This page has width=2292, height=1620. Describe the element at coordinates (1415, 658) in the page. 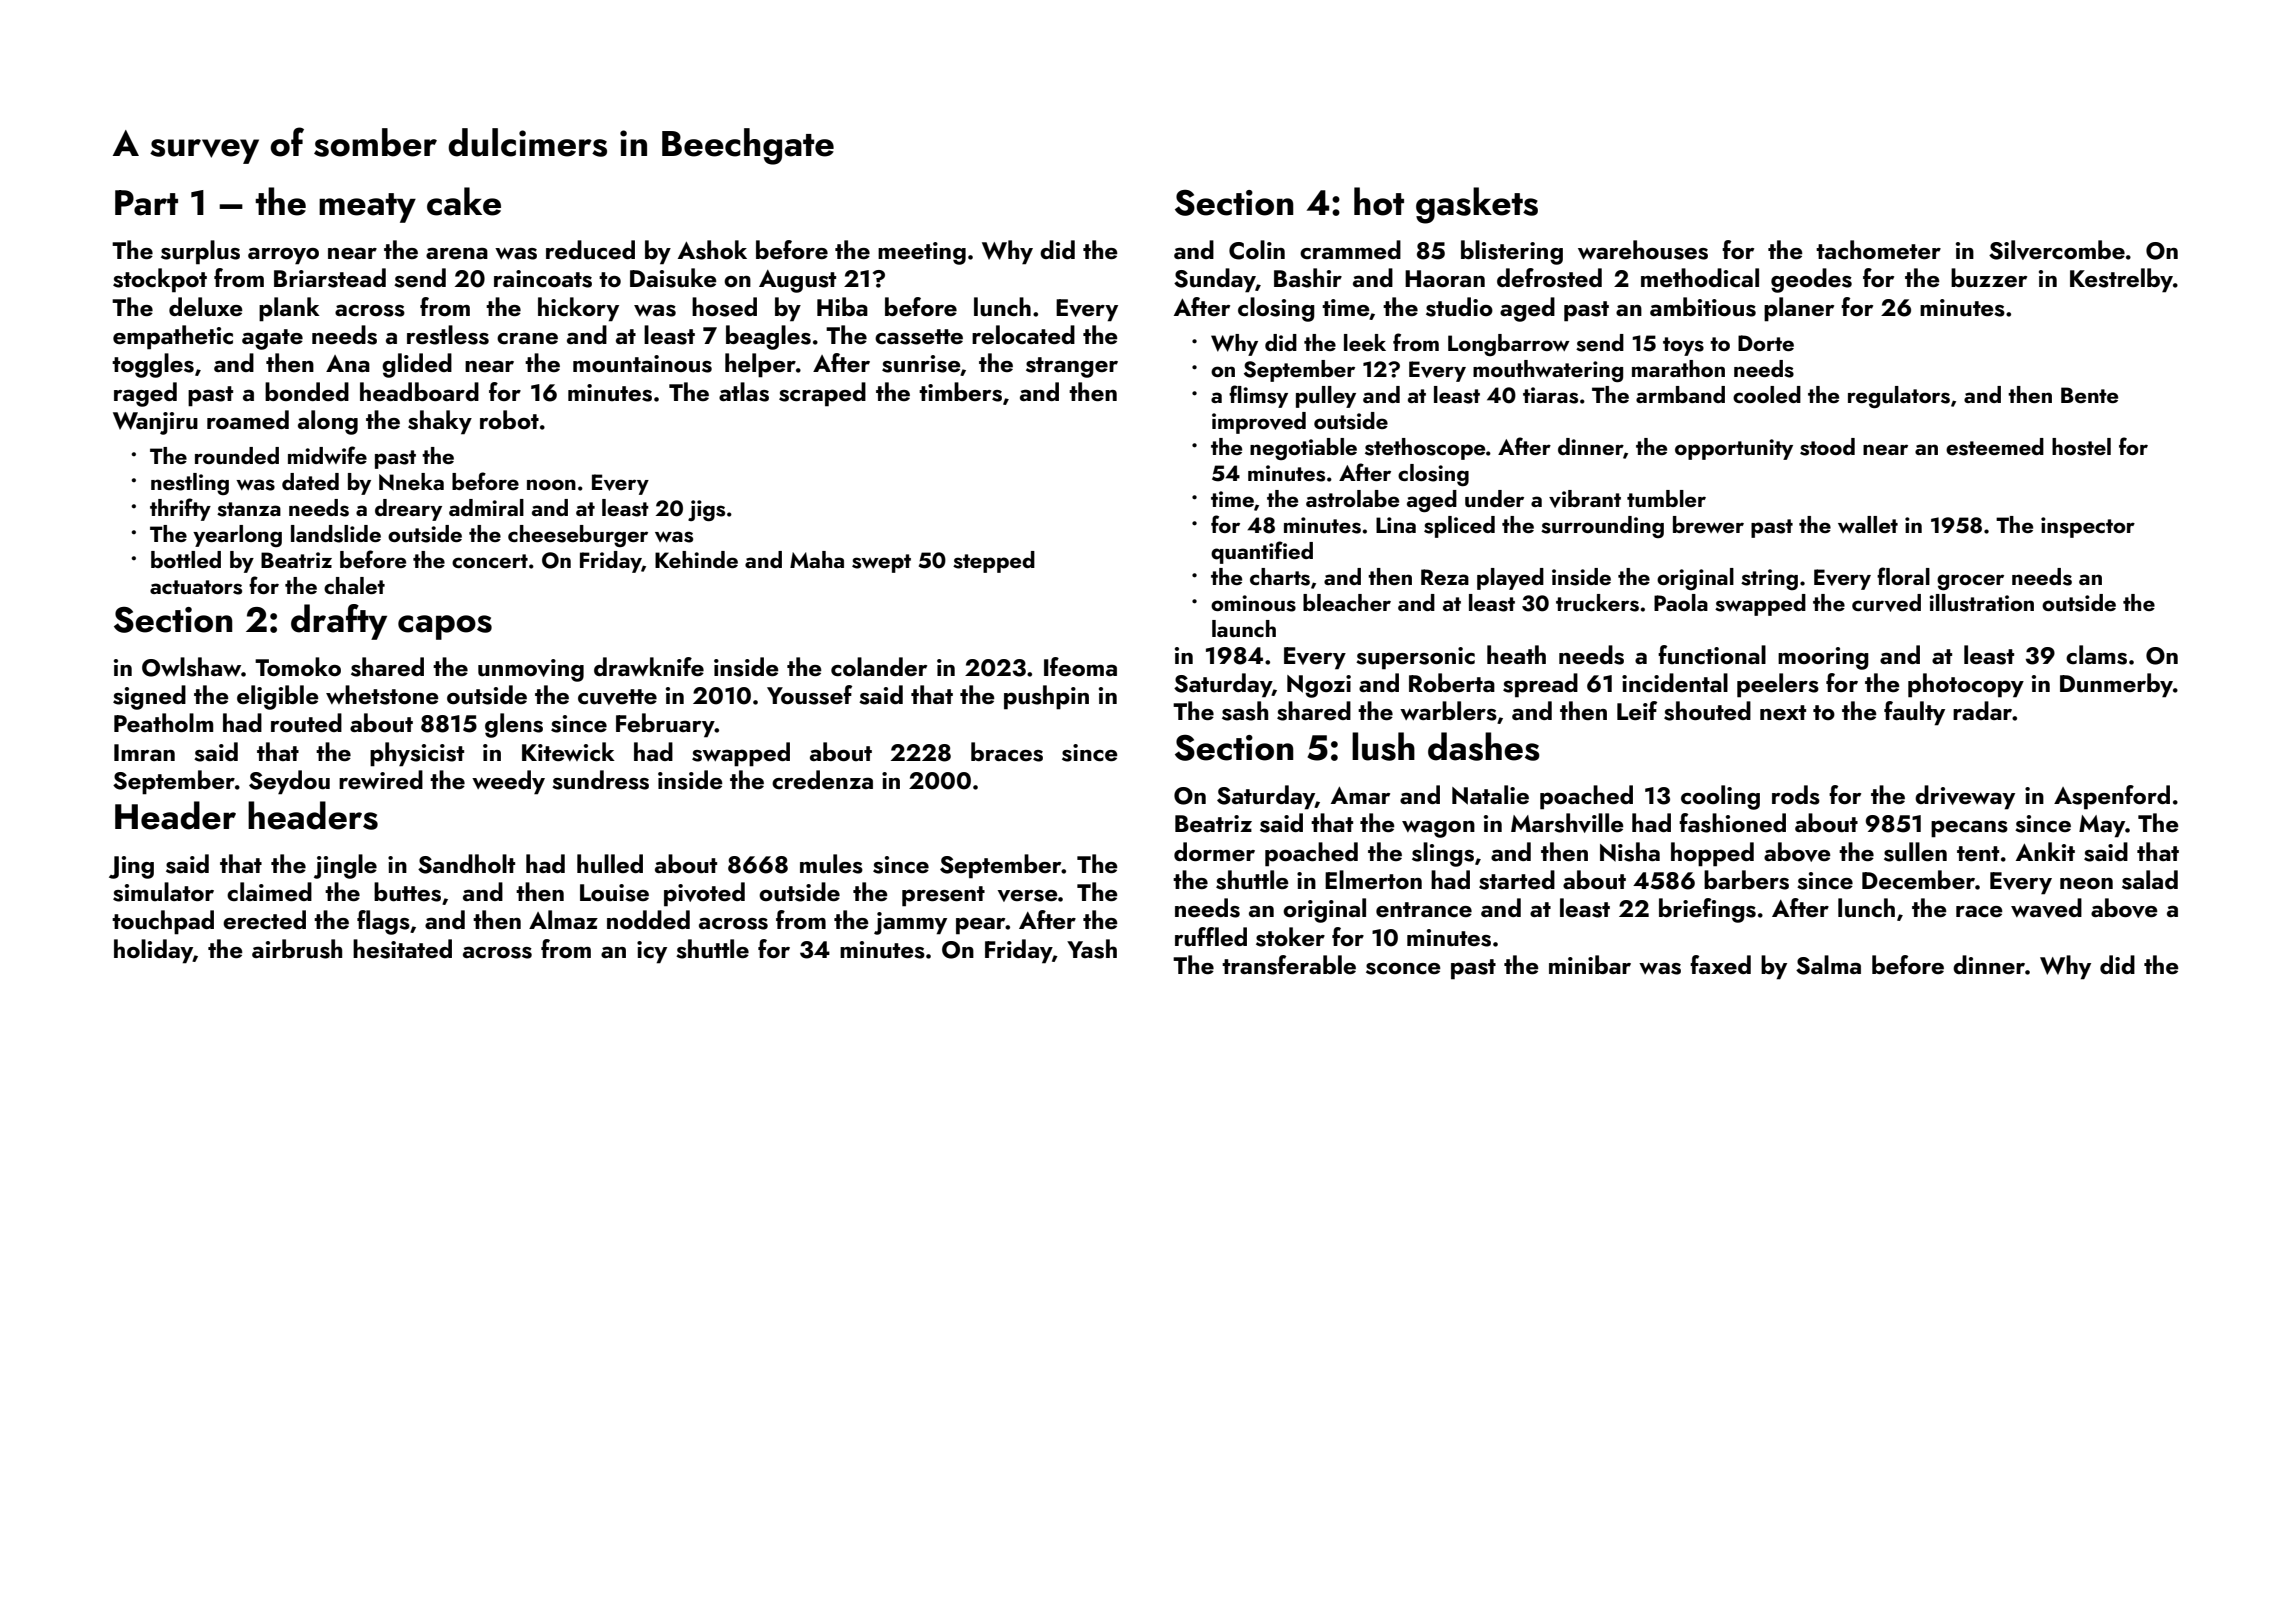

I see `supersonic` at that location.
